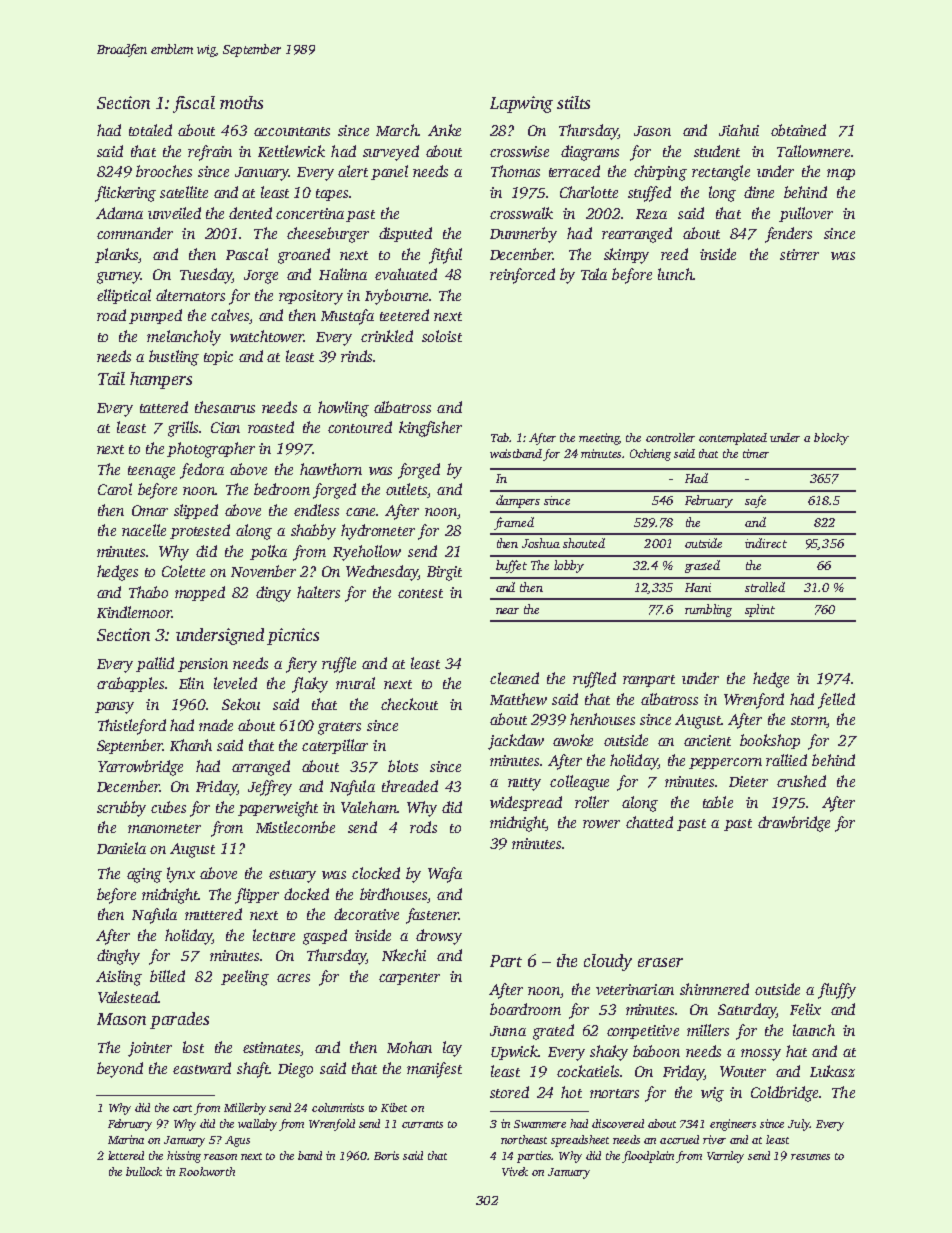 The height and width of the image is (1233, 952). What do you see at coordinates (516, 742) in the image?
I see `jackdaw` at bounding box center [516, 742].
